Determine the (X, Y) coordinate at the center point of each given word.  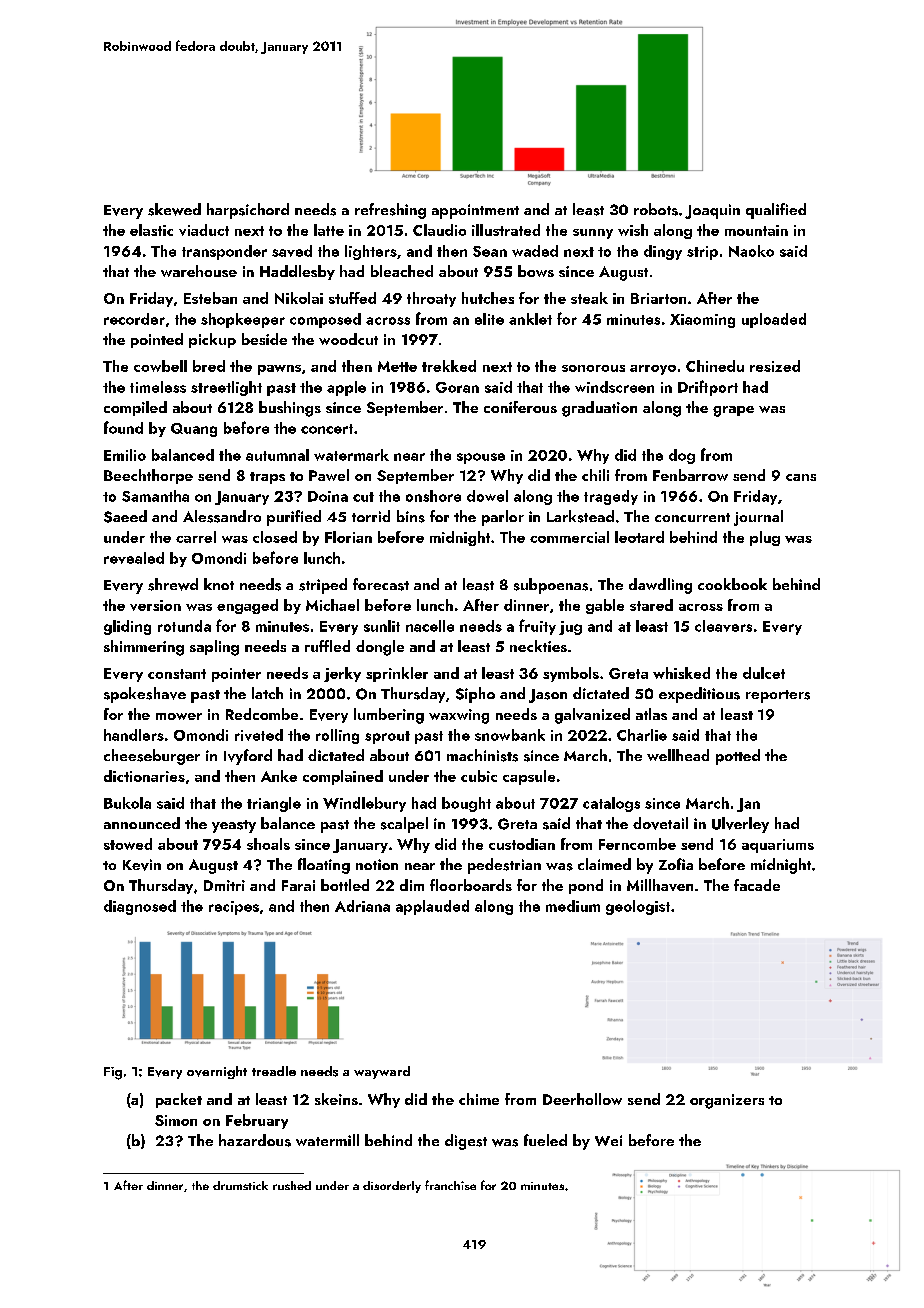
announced (142, 823)
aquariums (778, 846)
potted (738, 757)
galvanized (592, 716)
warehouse (199, 271)
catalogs (611, 804)
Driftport (708, 388)
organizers (727, 1101)
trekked (449, 366)
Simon (176, 1120)
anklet (530, 319)
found (123, 427)
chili (595, 475)
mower (179, 716)
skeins (336, 1099)
